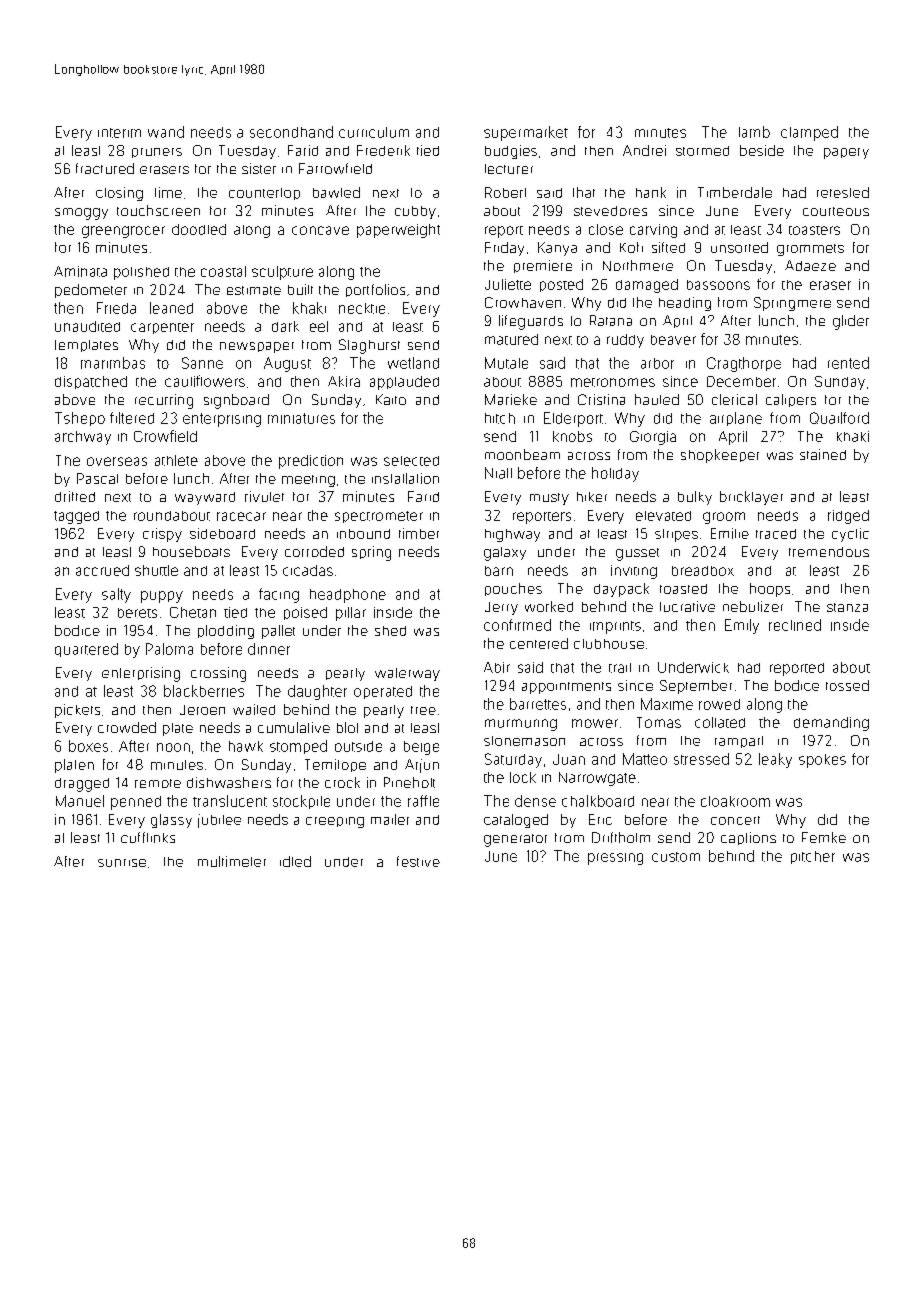 This screenshot has height=1308, width=924. What do you see at coordinates (526, 133) in the screenshot?
I see `supermarket` at bounding box center [526, 133].
